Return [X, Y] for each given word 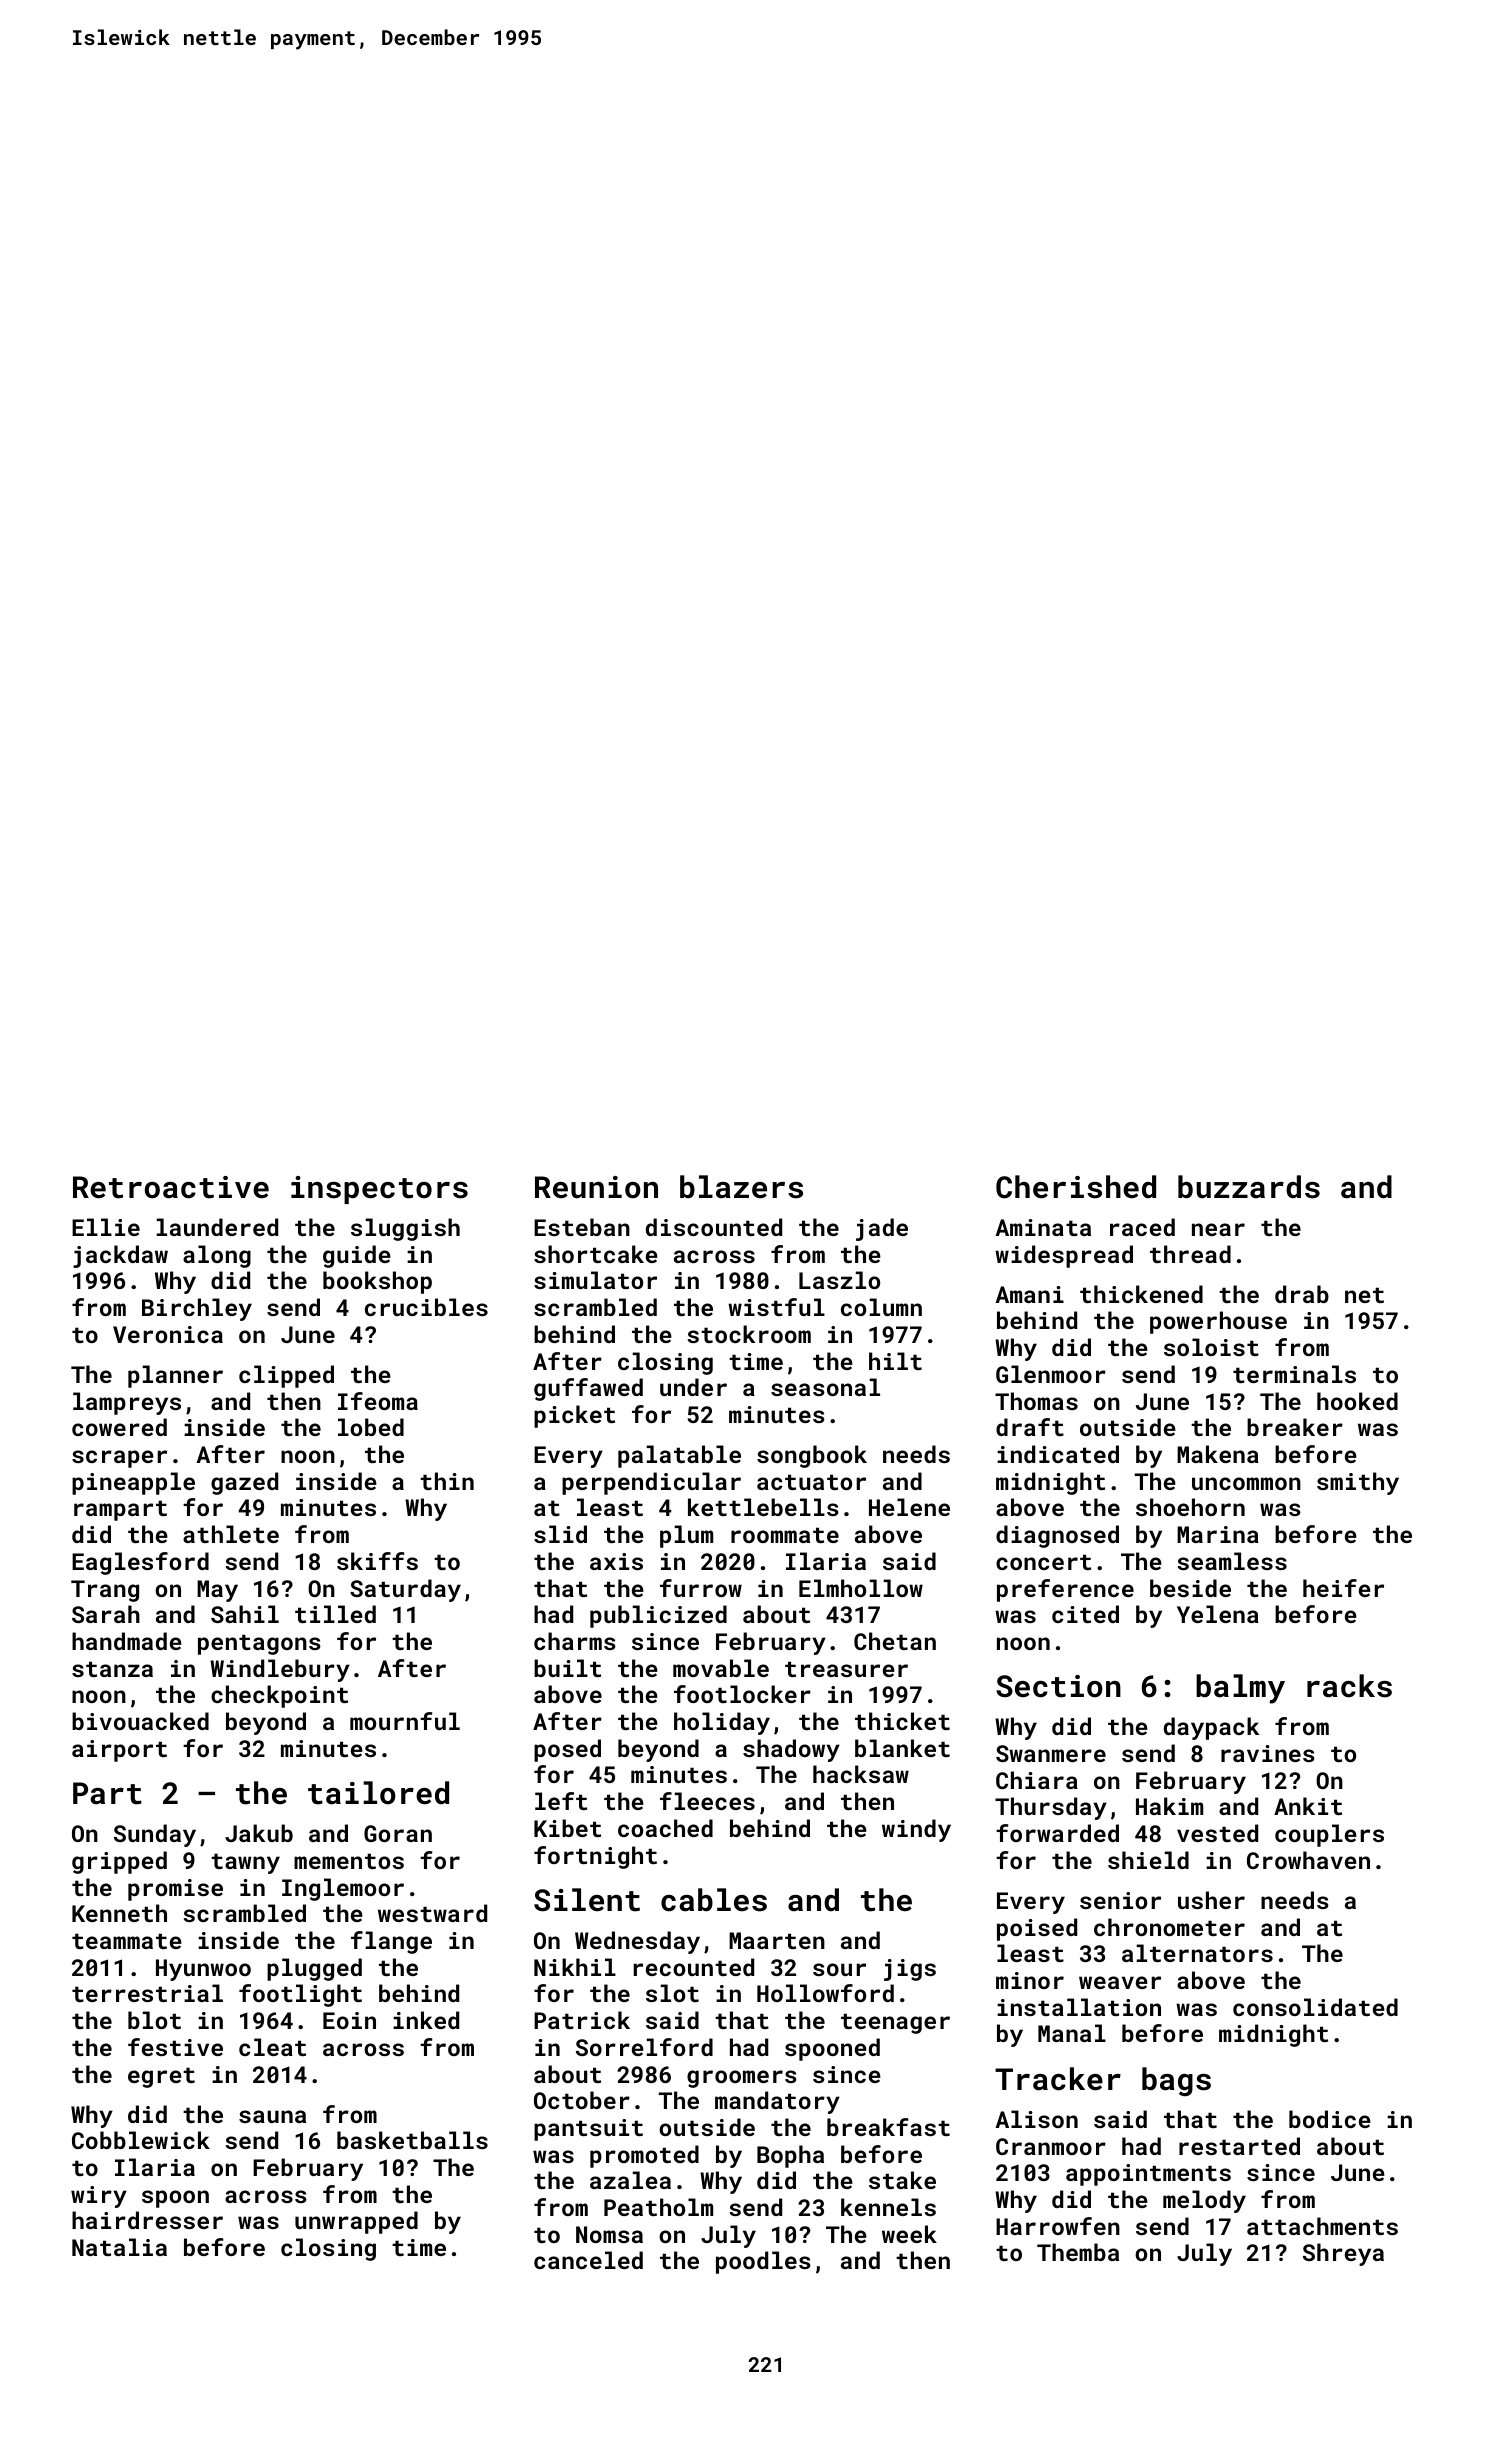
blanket [902, 1748]
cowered [119, 1427]
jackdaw [120, 1256]
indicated [1058, 1454]
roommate [785, 1535]
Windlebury [280, 1670]
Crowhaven [1308, 1860]
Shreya [1343, 2254]
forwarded [1057, 1833]
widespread [1064, 1256]
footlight [300, 1995]
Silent [587, 1900]
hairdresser [147, 2220]
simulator [595, 1280]
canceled [588, 2260]
